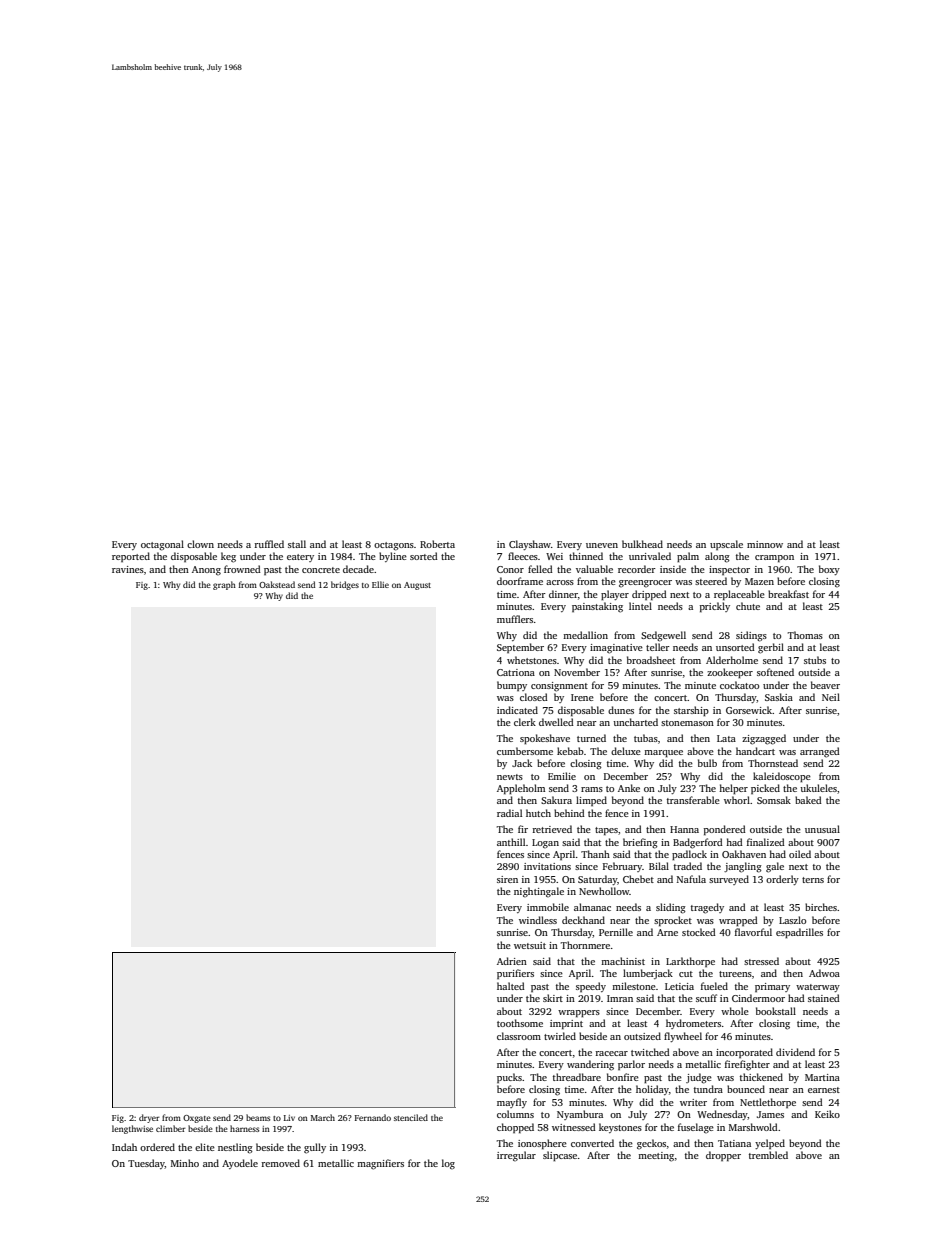 This page has height=1233, width=952. What do you see at coordinates (512, 961) in the page?
I see `Adrien` at bounding box center [512, 961].
